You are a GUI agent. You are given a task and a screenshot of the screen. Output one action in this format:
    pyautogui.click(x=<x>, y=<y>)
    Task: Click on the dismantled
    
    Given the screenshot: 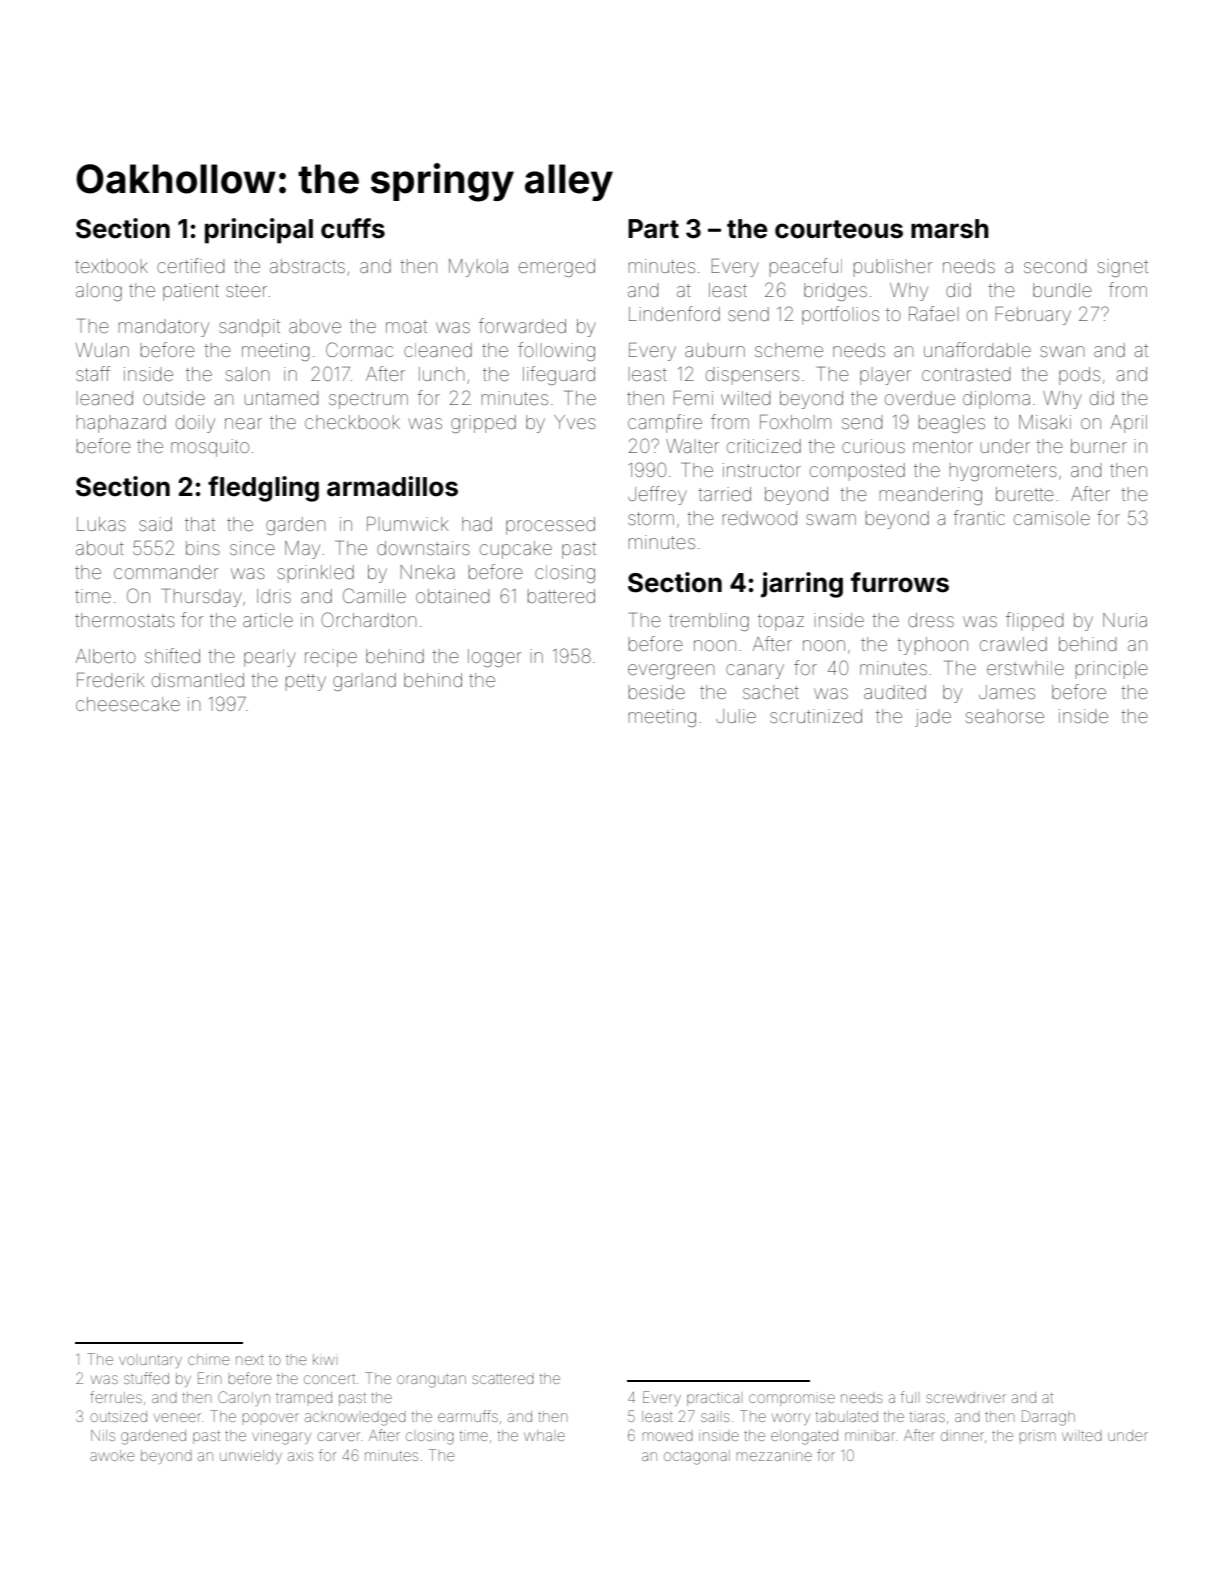 What is the action you would take?
    pyautogui.click(x=198, y=680)
